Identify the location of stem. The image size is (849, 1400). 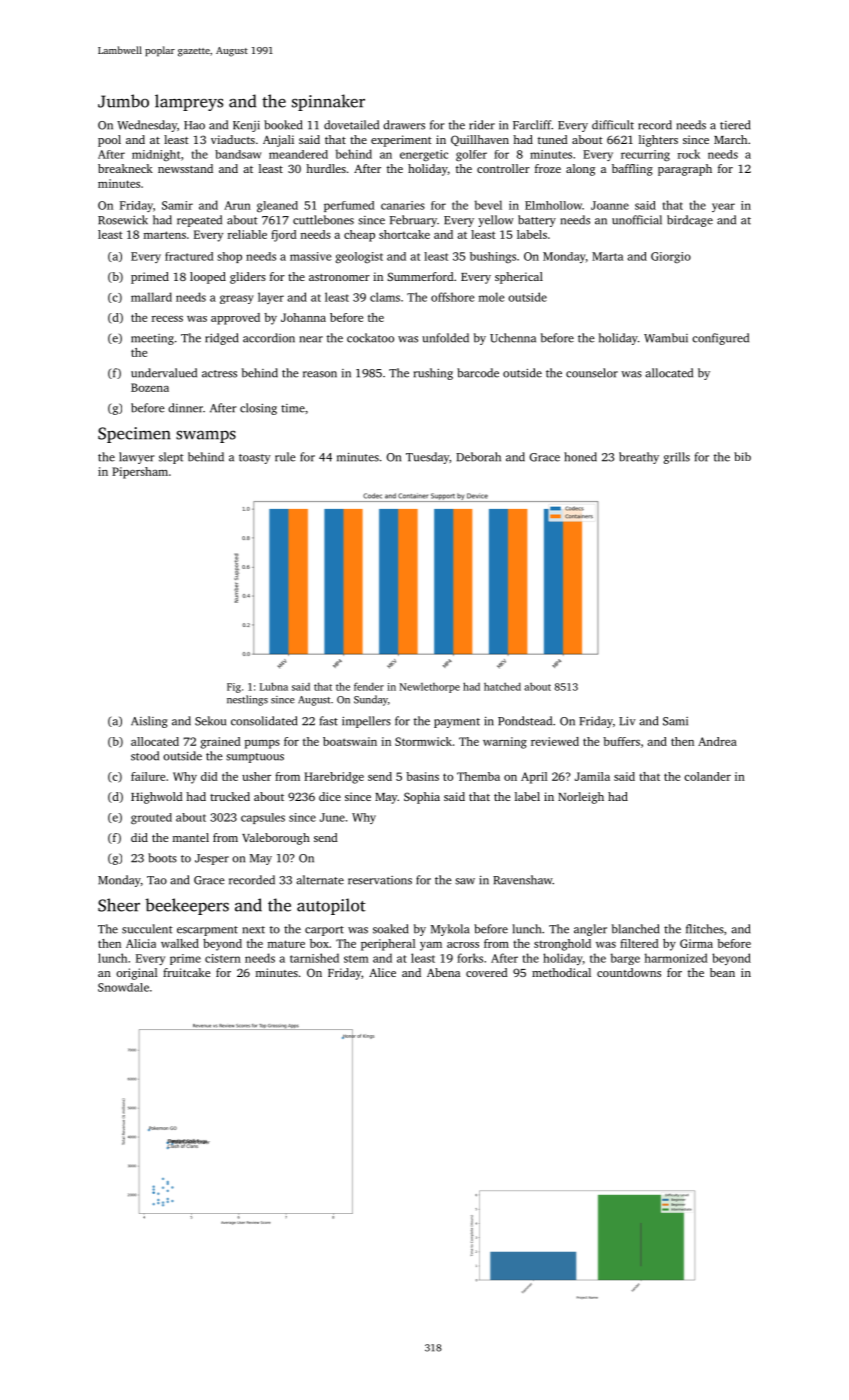
(356, 959).
